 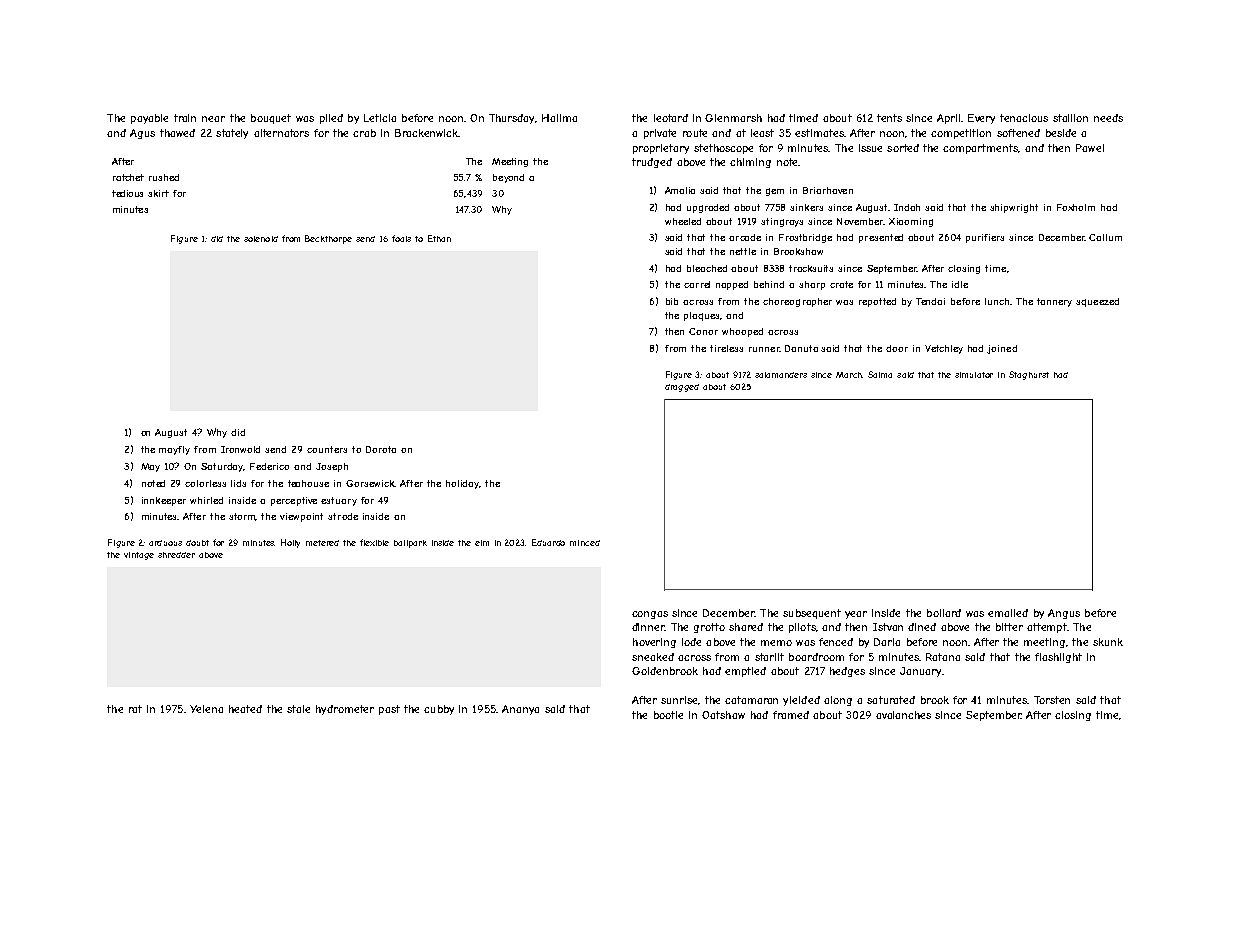 I want to click on perceptive, so click(x=294, y=501).
